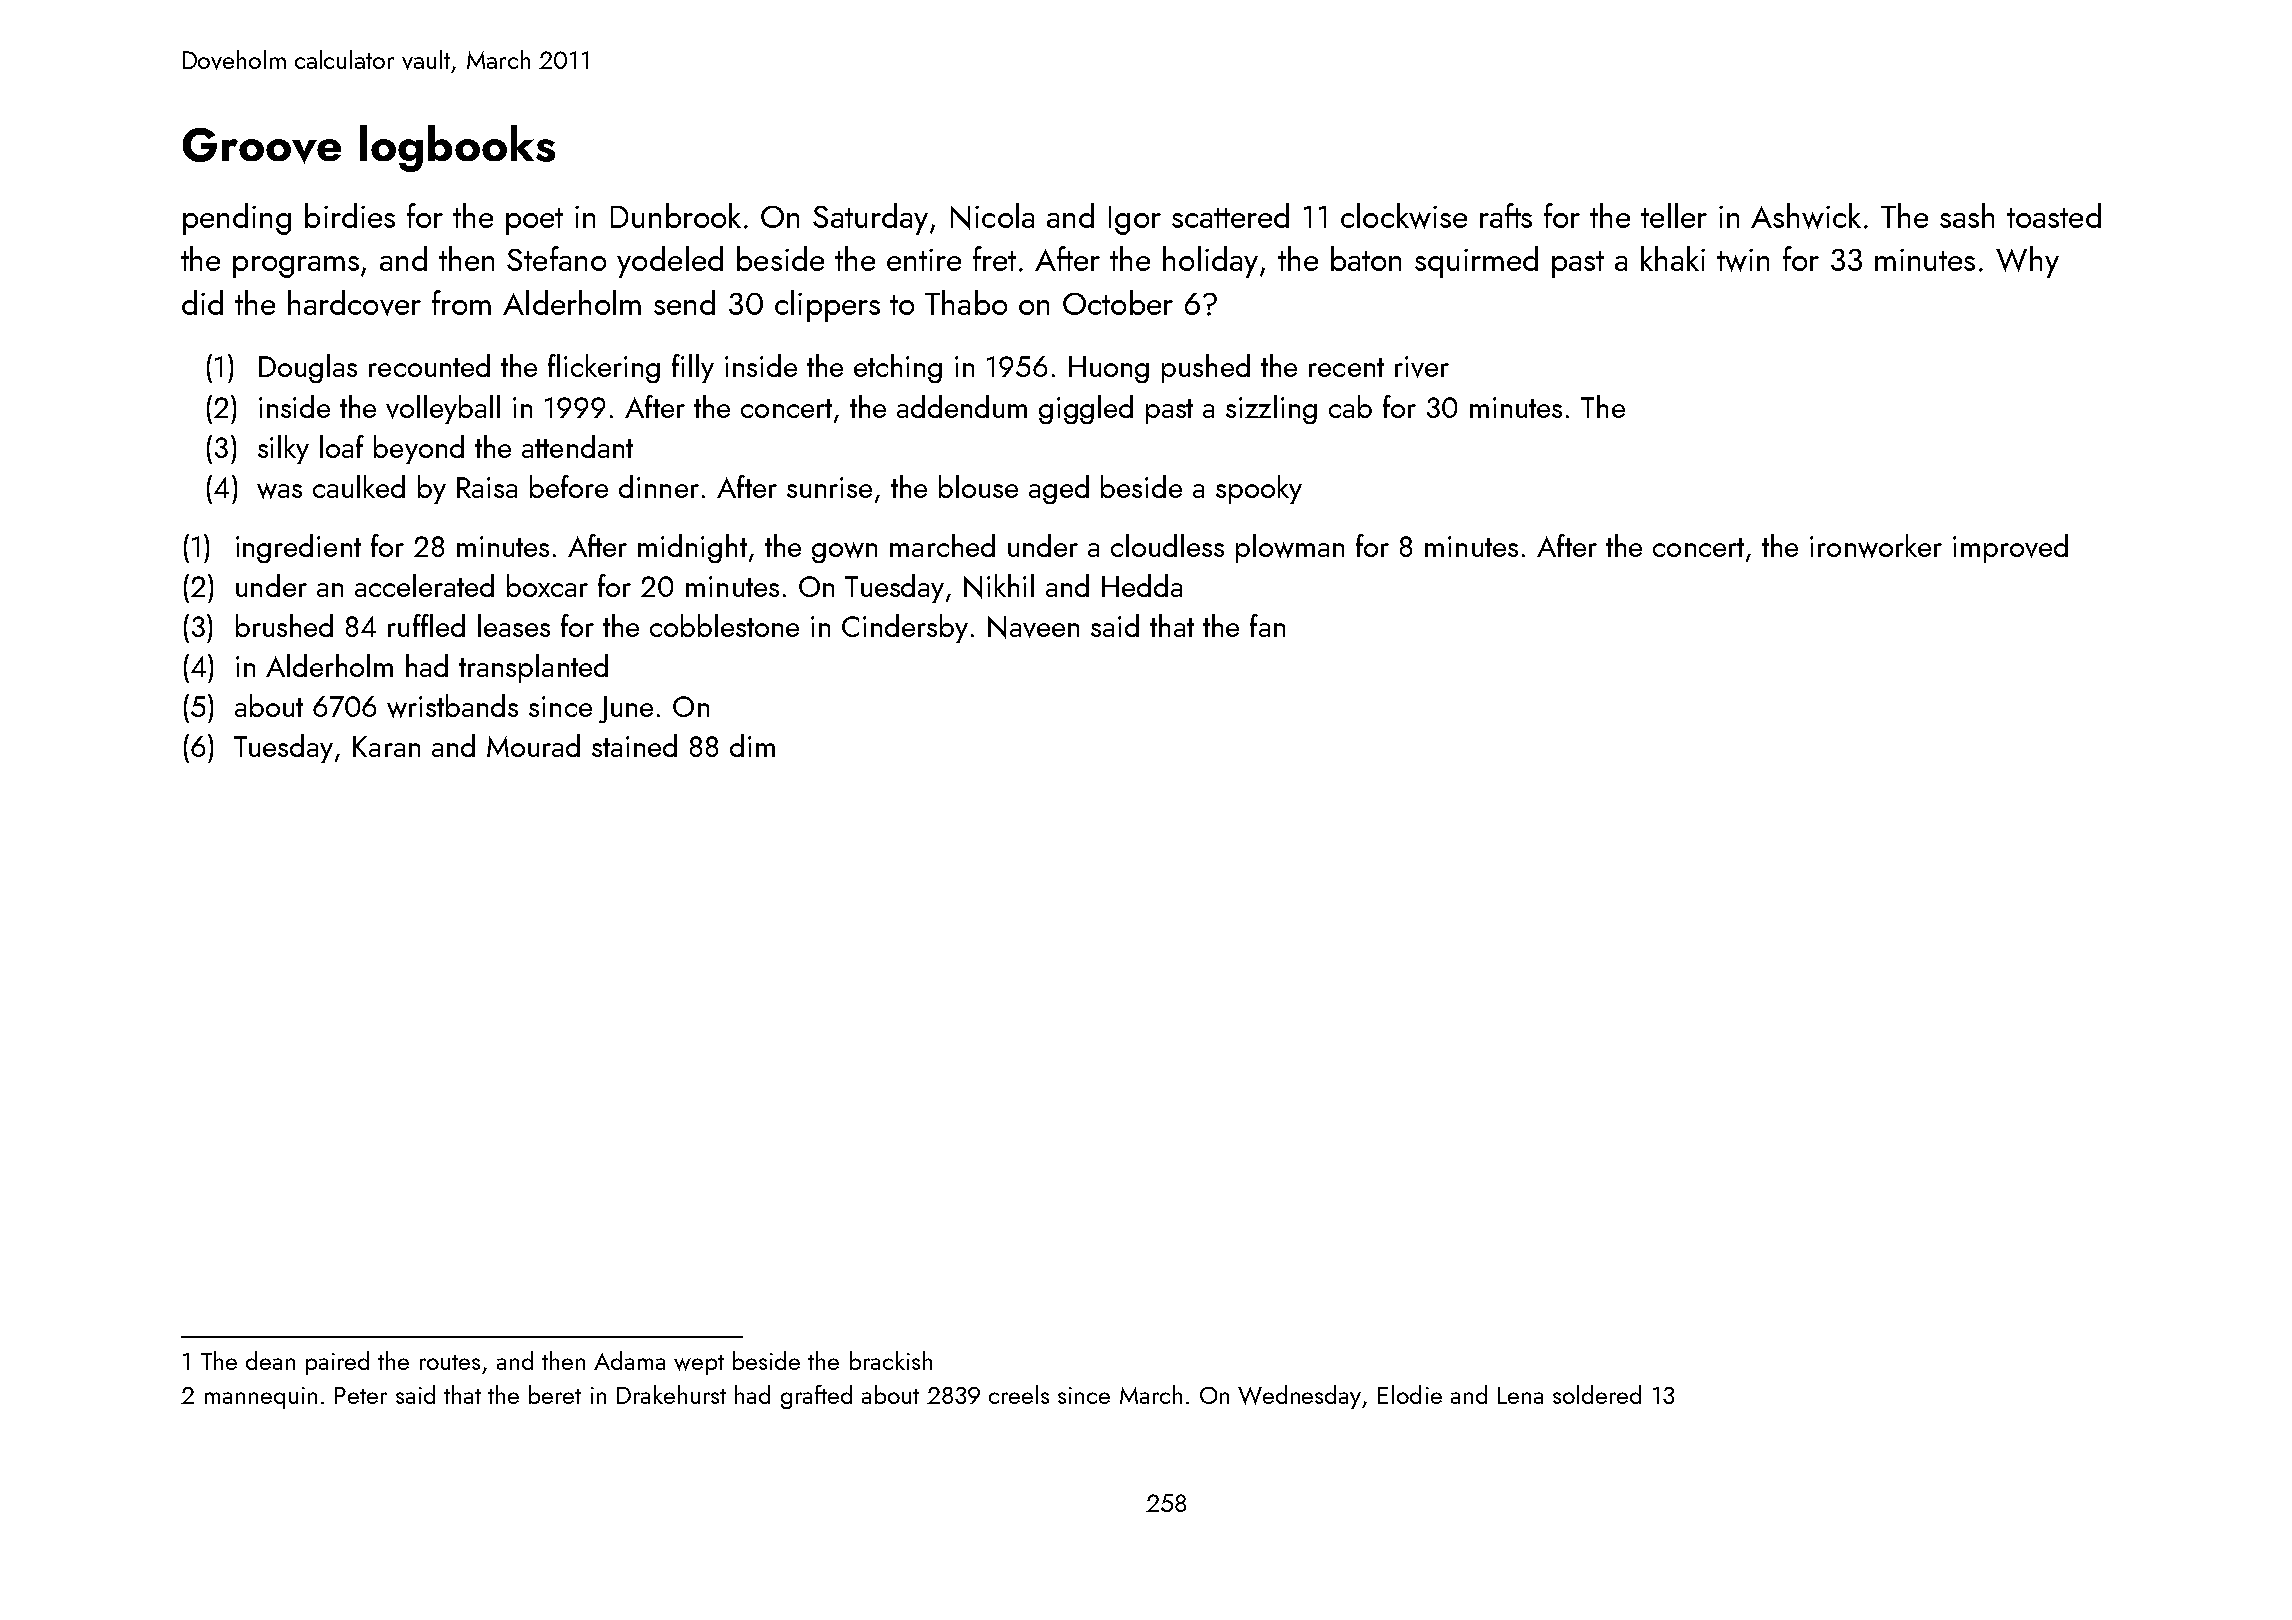 This image has width=2292, height=1620. I want to click on Adama, so click(629, 1360).
